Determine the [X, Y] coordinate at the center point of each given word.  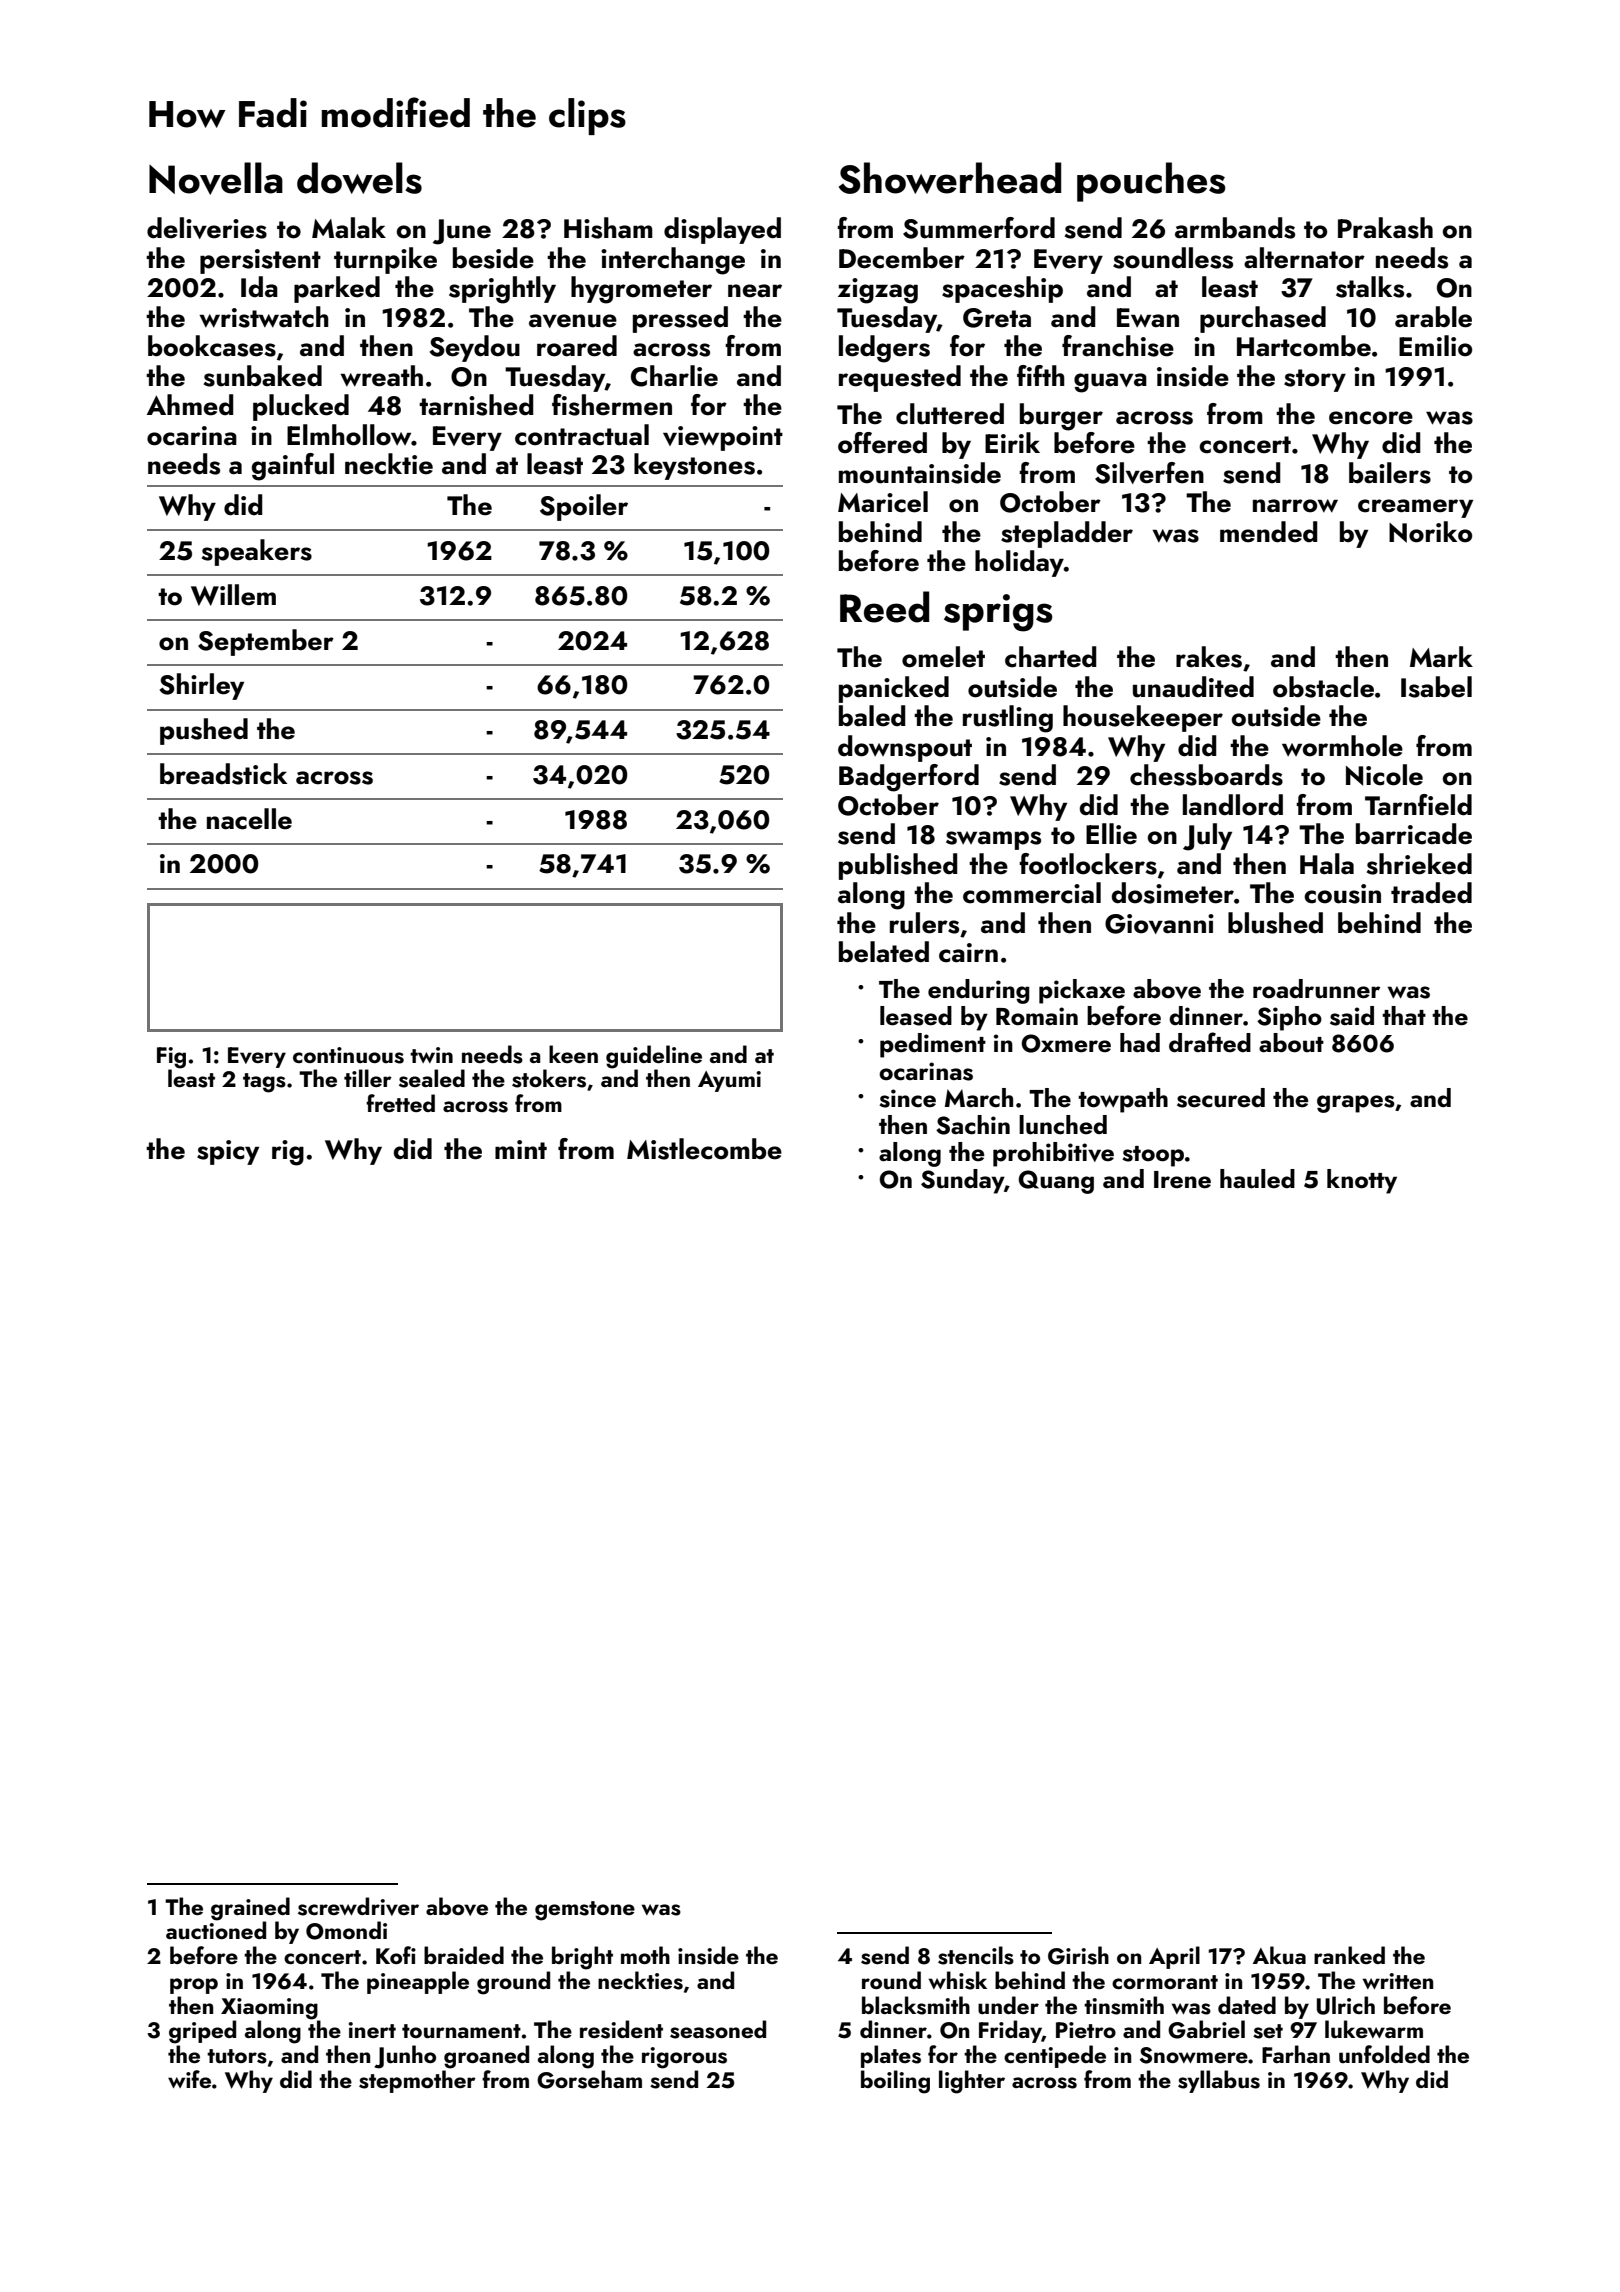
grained [250, 1909]
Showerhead [950, 178]
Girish [1078, 1955]
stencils [976, 1955]
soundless [1173, 258]
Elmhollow [349, 435]
